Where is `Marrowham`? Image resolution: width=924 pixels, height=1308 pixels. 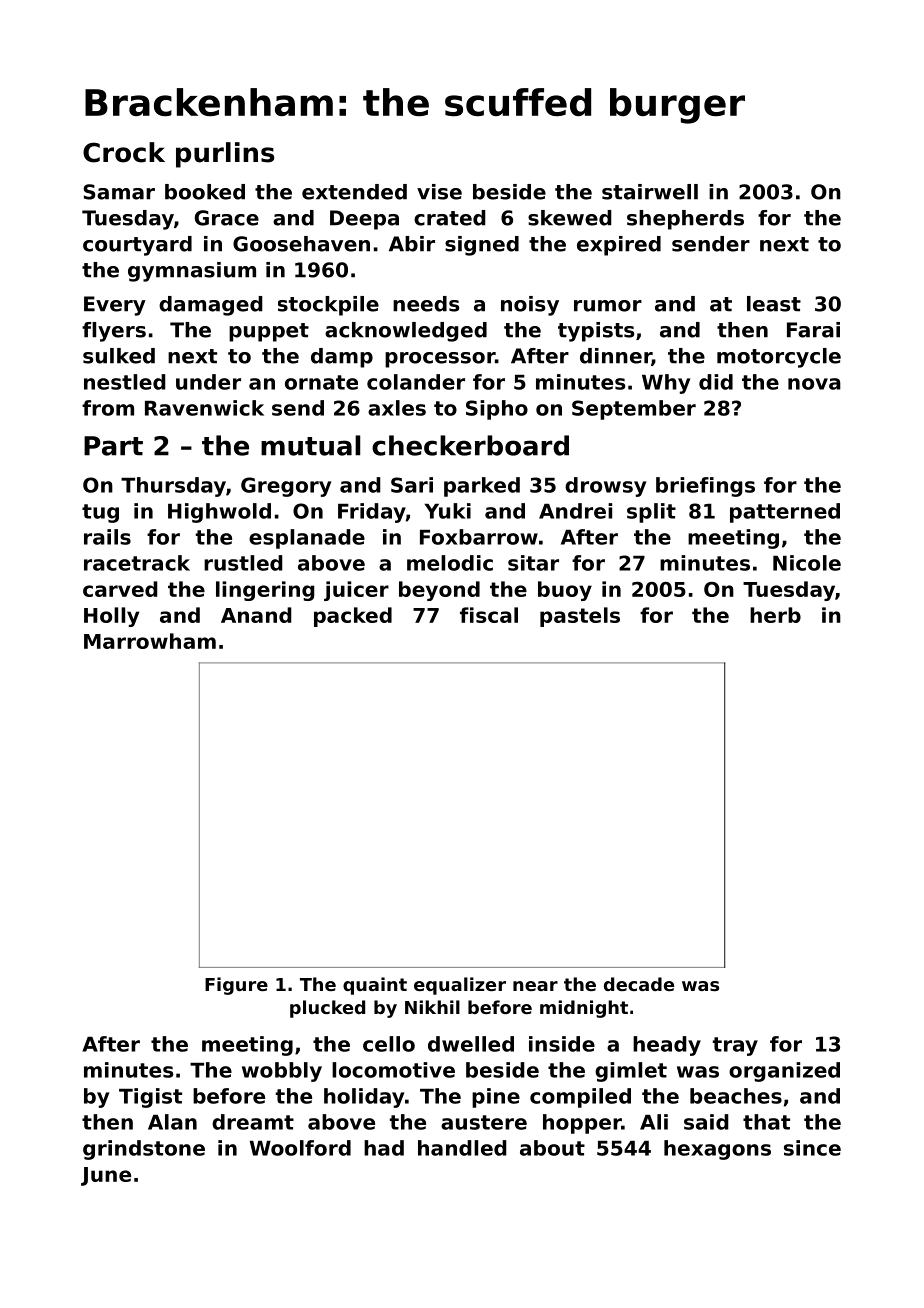 Marrowham is located at coordinates (150, 641).
